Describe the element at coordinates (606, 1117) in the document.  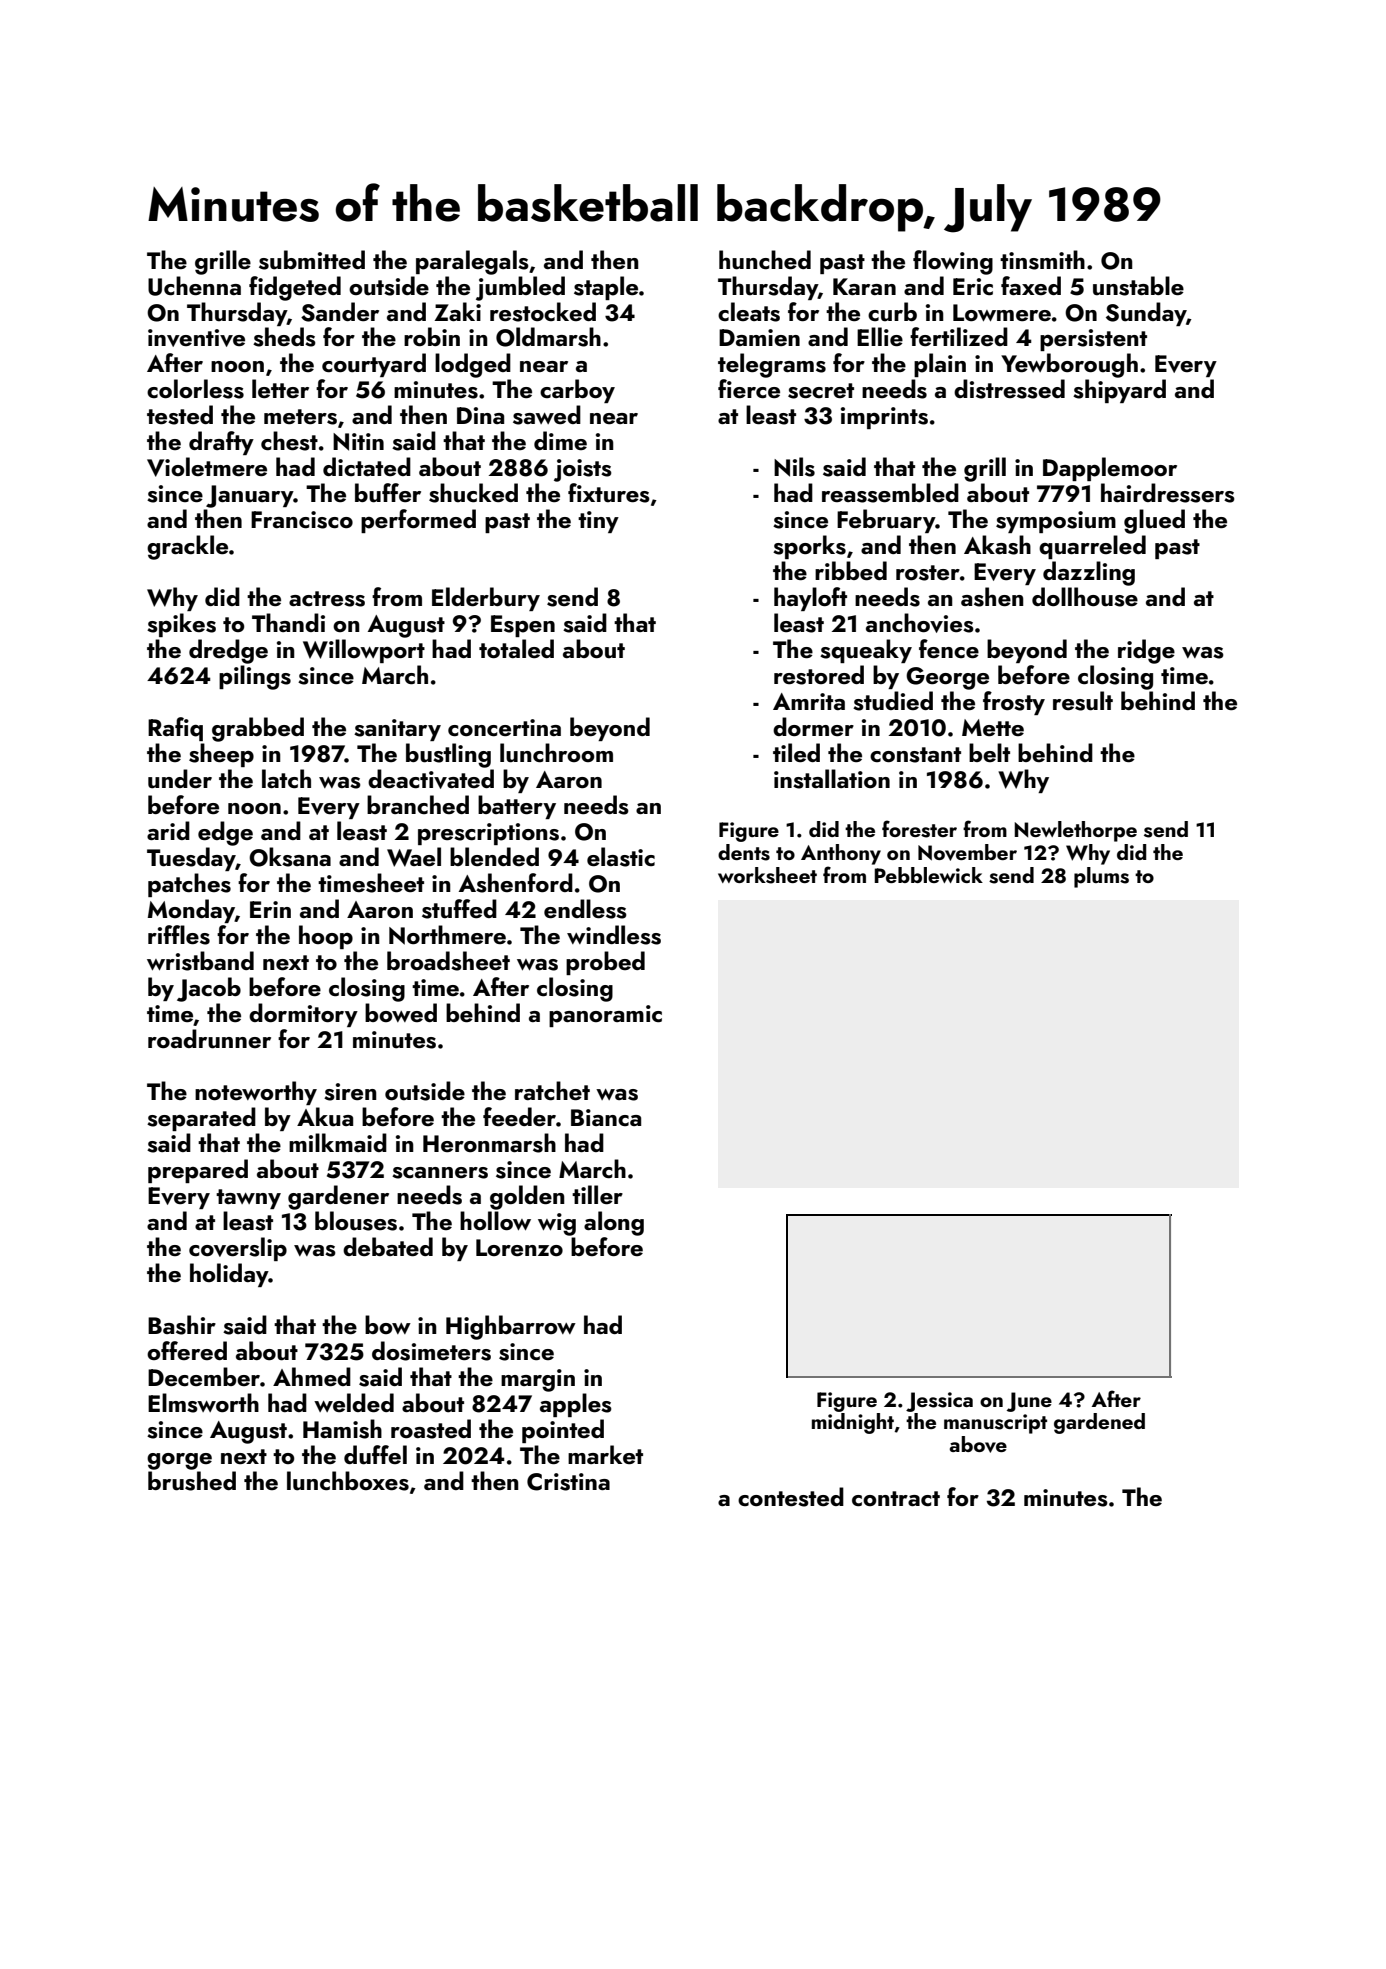
I see `Bianca` at that location.
